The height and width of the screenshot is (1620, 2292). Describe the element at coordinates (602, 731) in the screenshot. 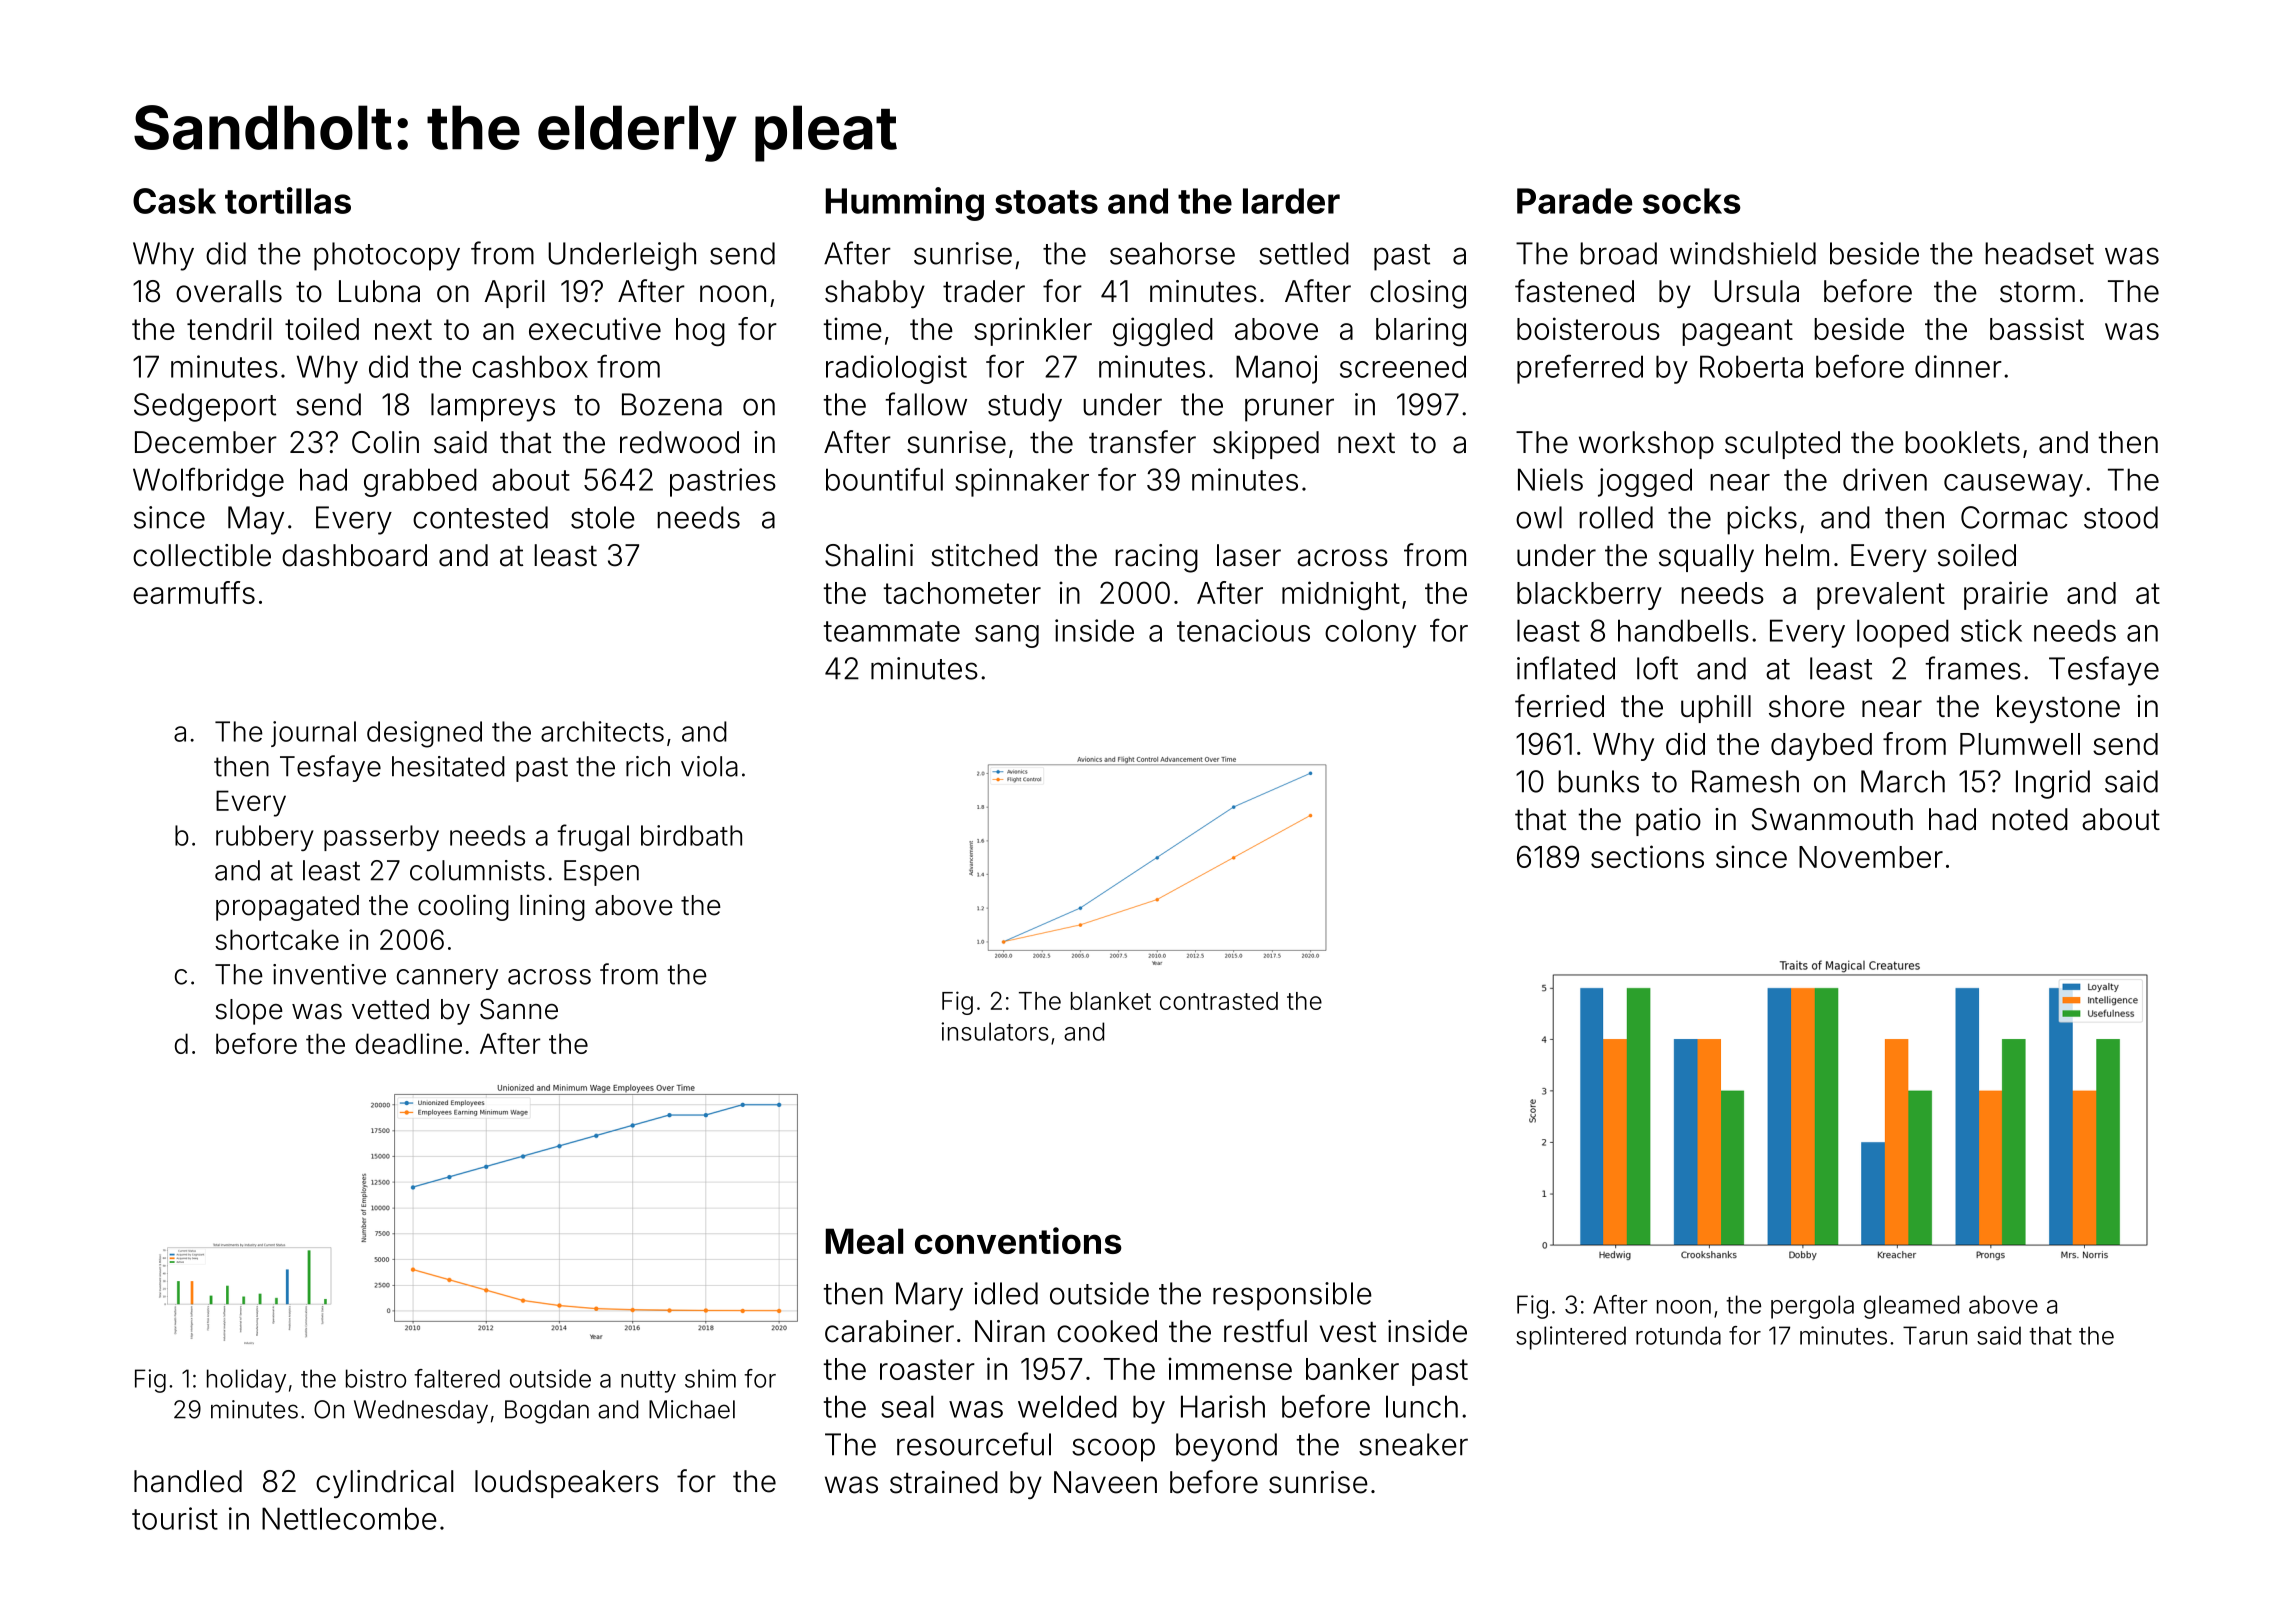

I see `architects` at that location.
